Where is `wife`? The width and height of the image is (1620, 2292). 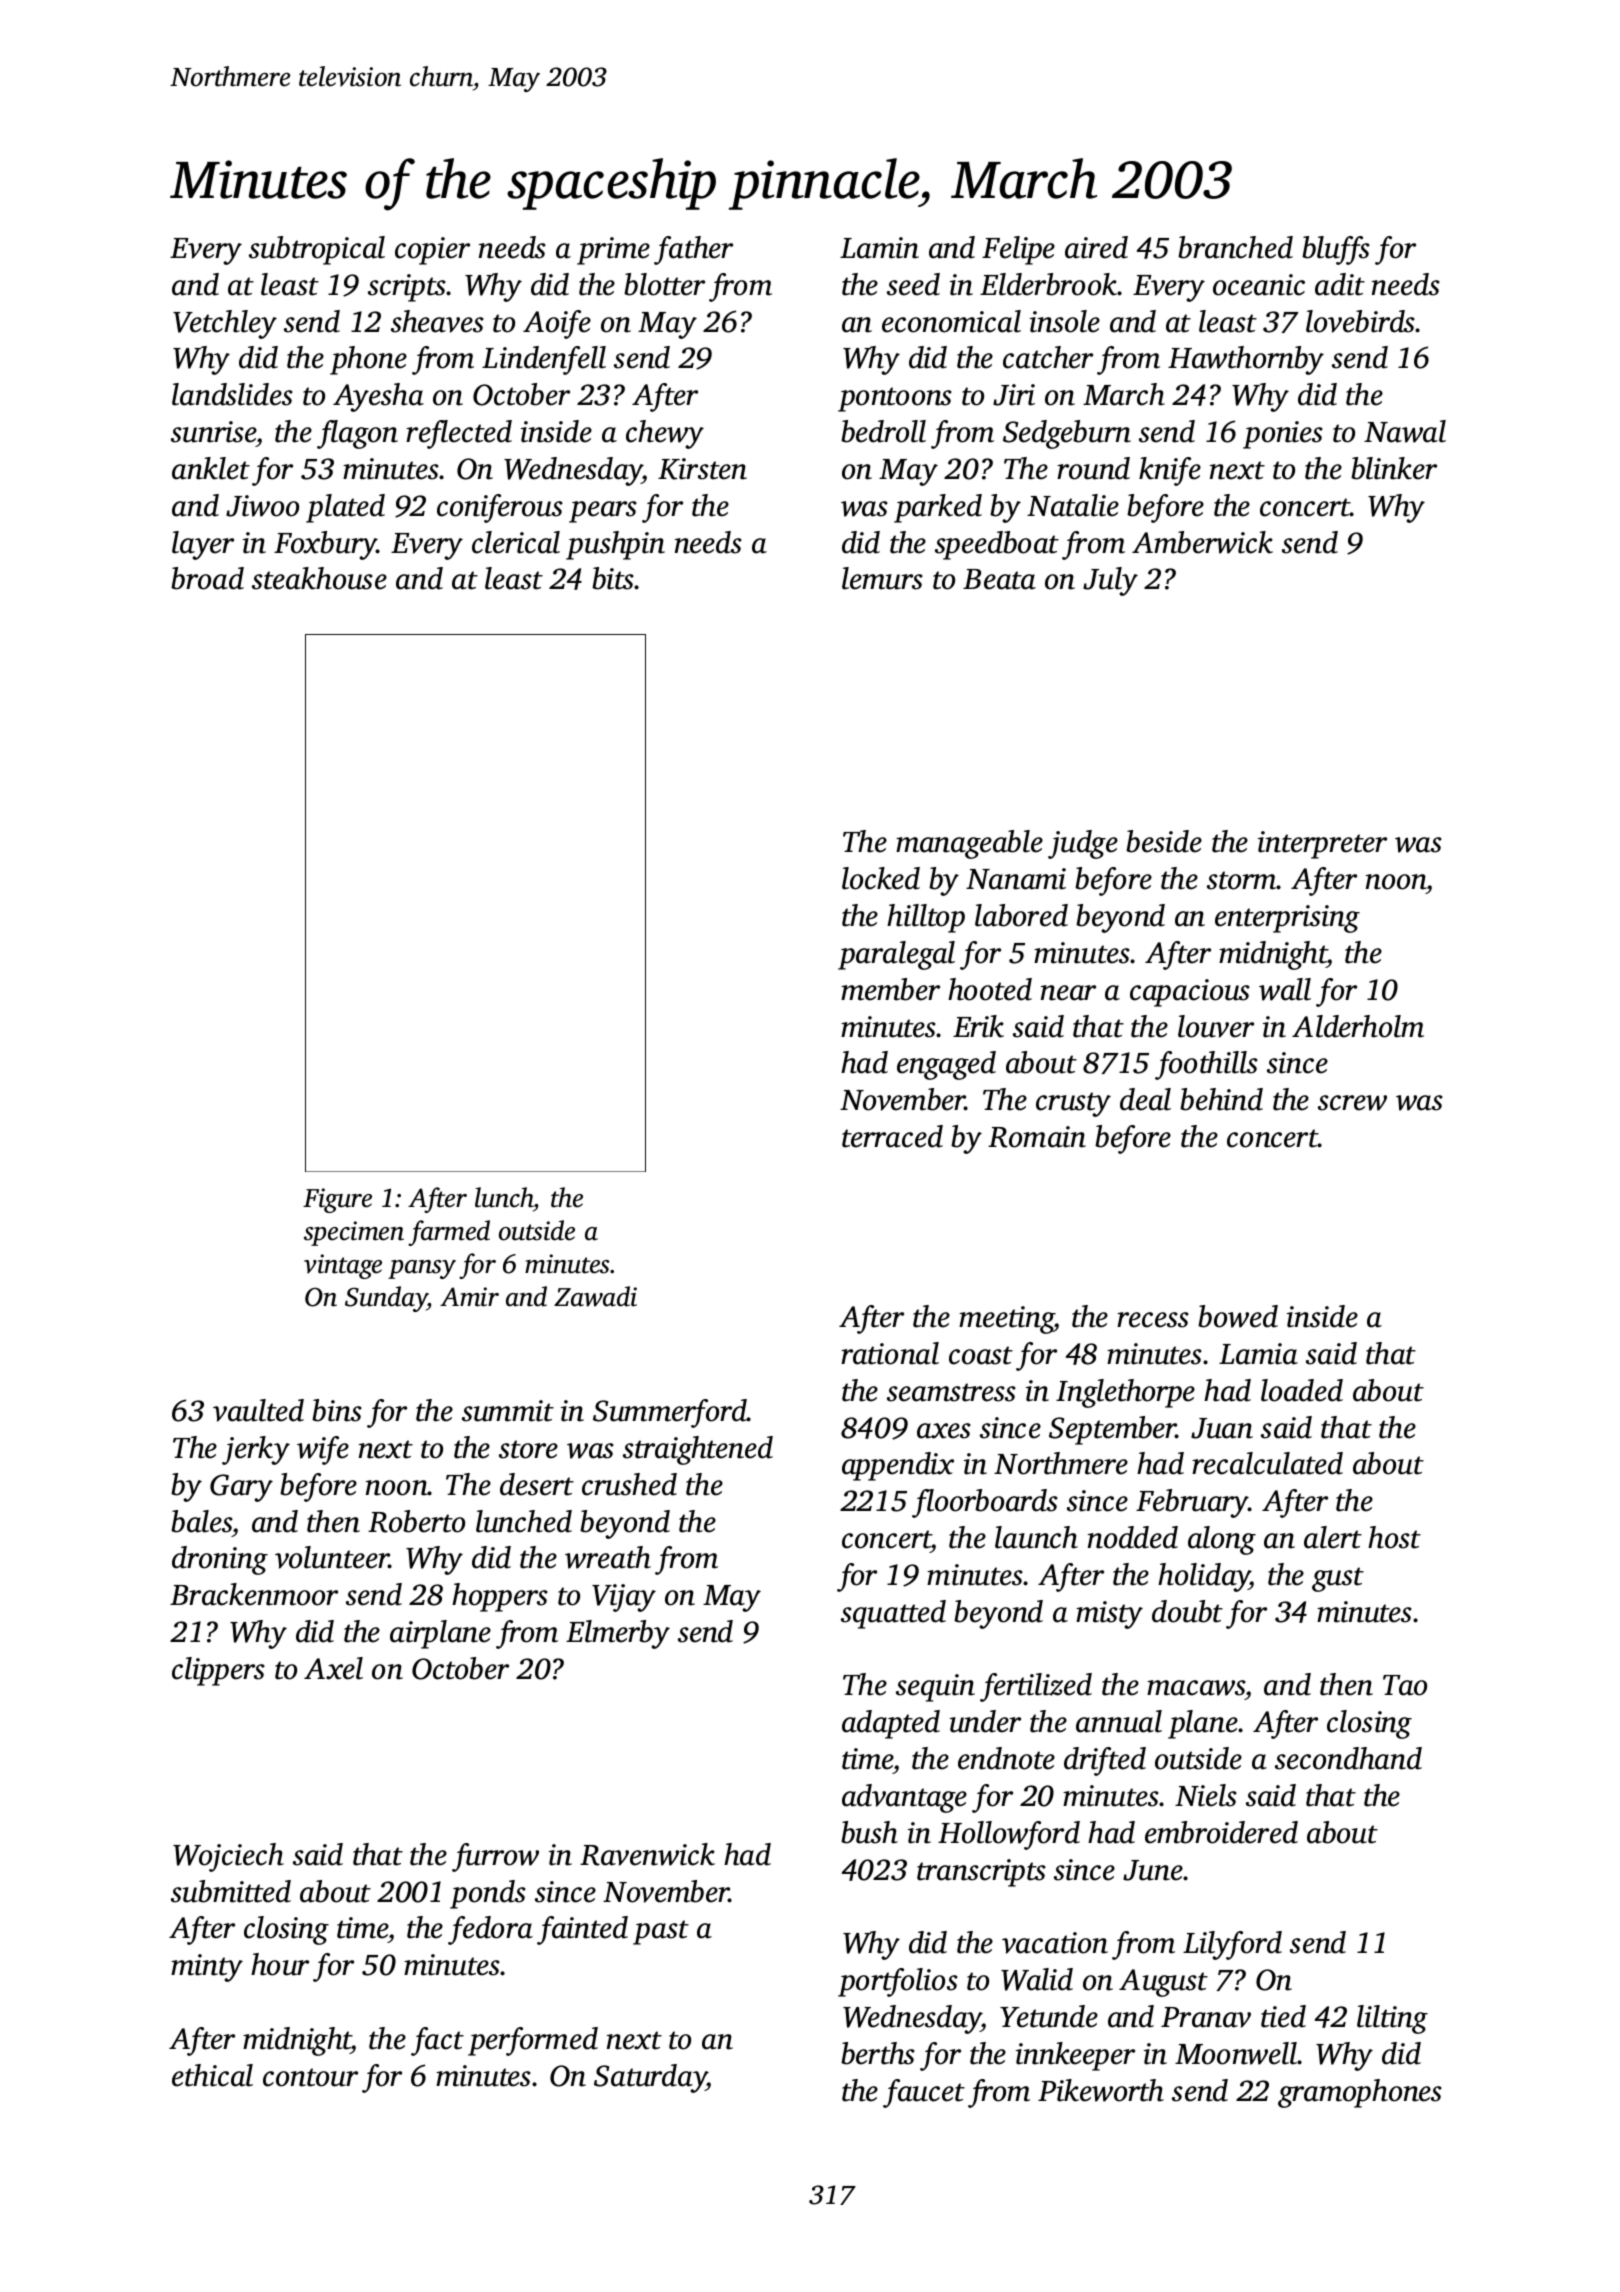 wife is located at coordinates (323, 1450).
